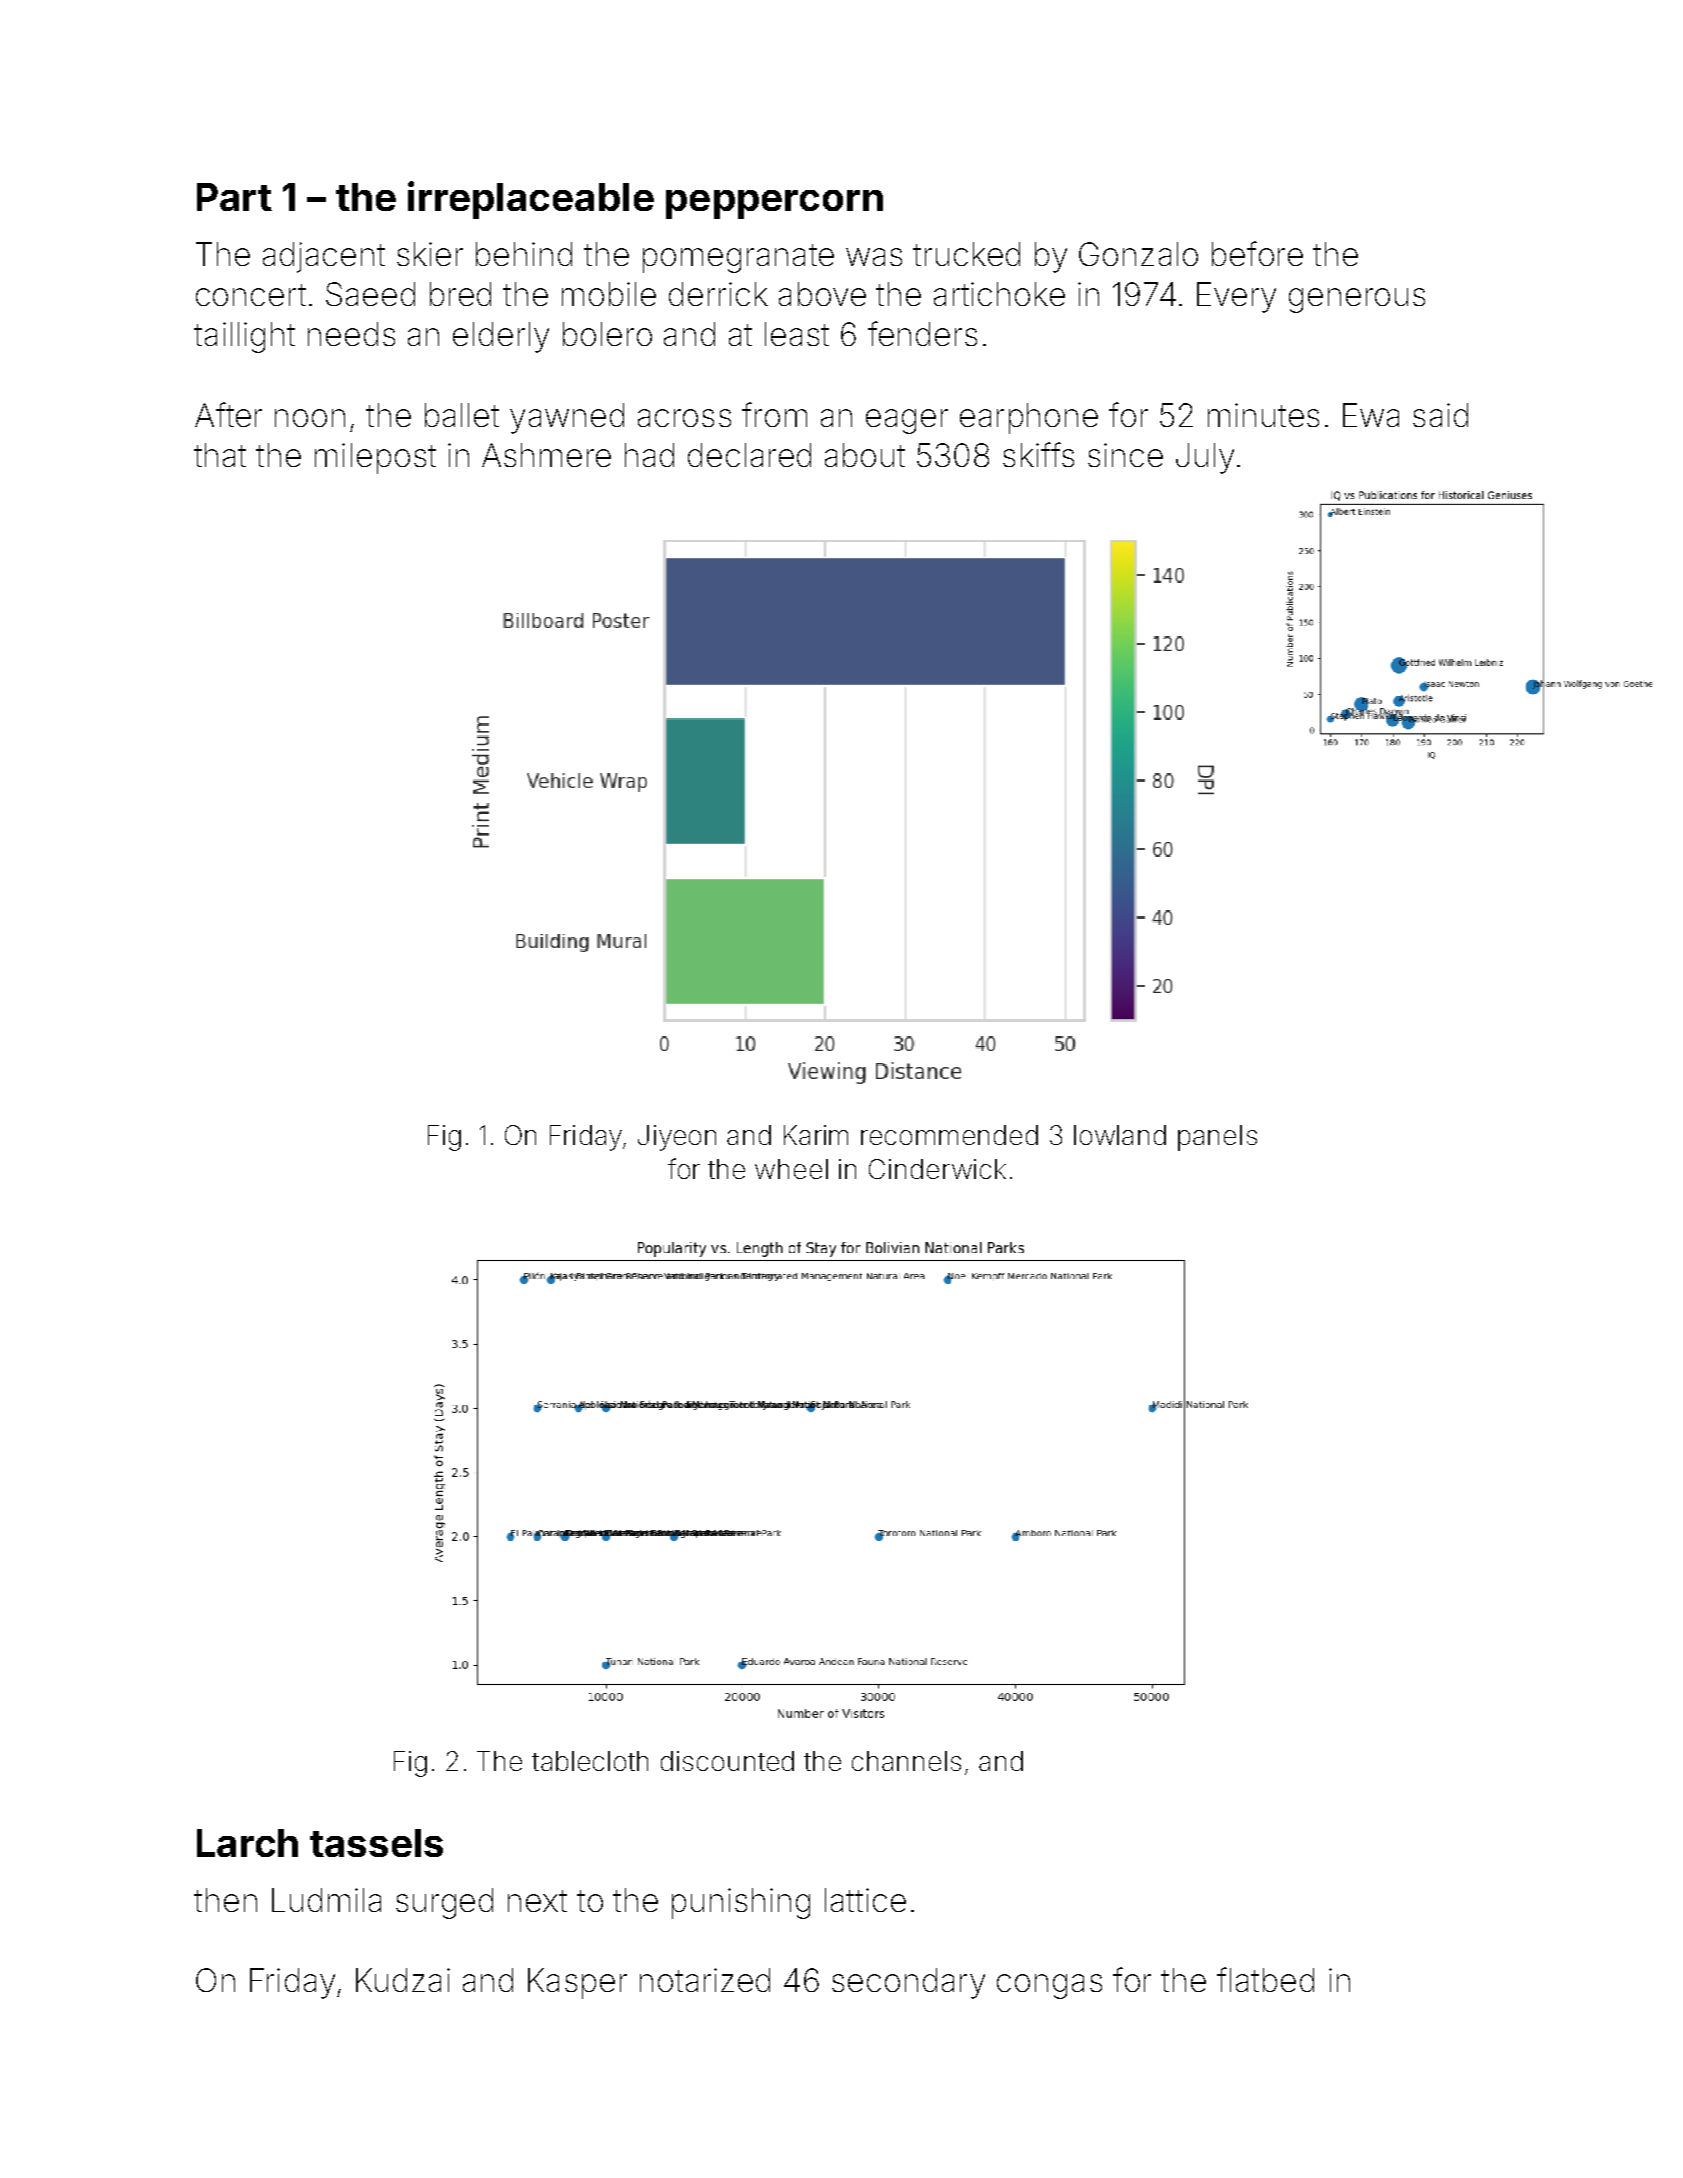  What do you see at coordinates (791, 1169) in the image?
I see `wheel` at bounding box center [791, 1169].
